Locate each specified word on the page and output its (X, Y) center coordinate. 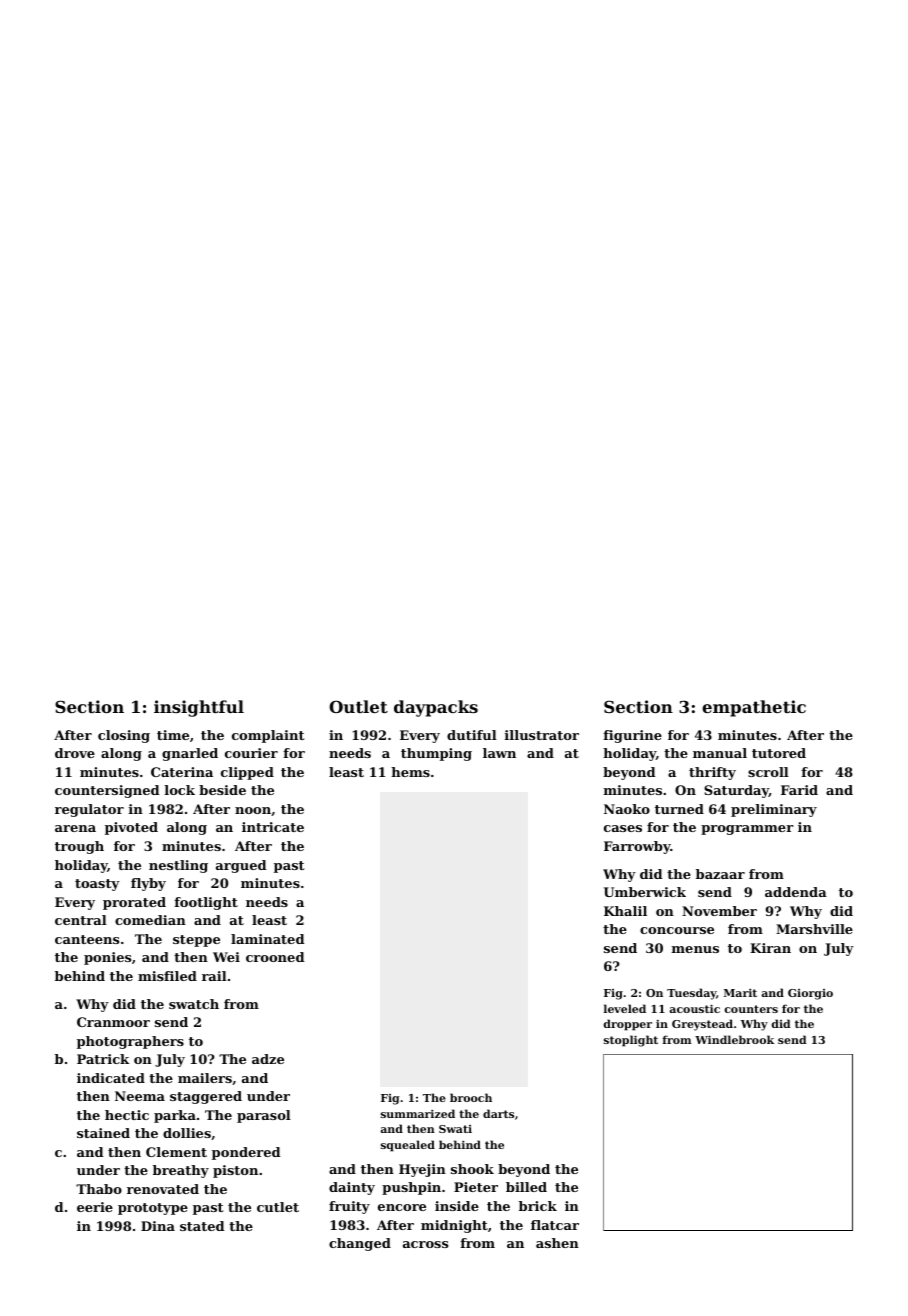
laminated (267, 939)
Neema (140, 1096)
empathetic (754, 708)
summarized (418, 1113)
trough (79, 847)
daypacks (436, 708)
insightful (199, 708)
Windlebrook (734, 1039)
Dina (158, 1226)
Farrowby (637, 847)
